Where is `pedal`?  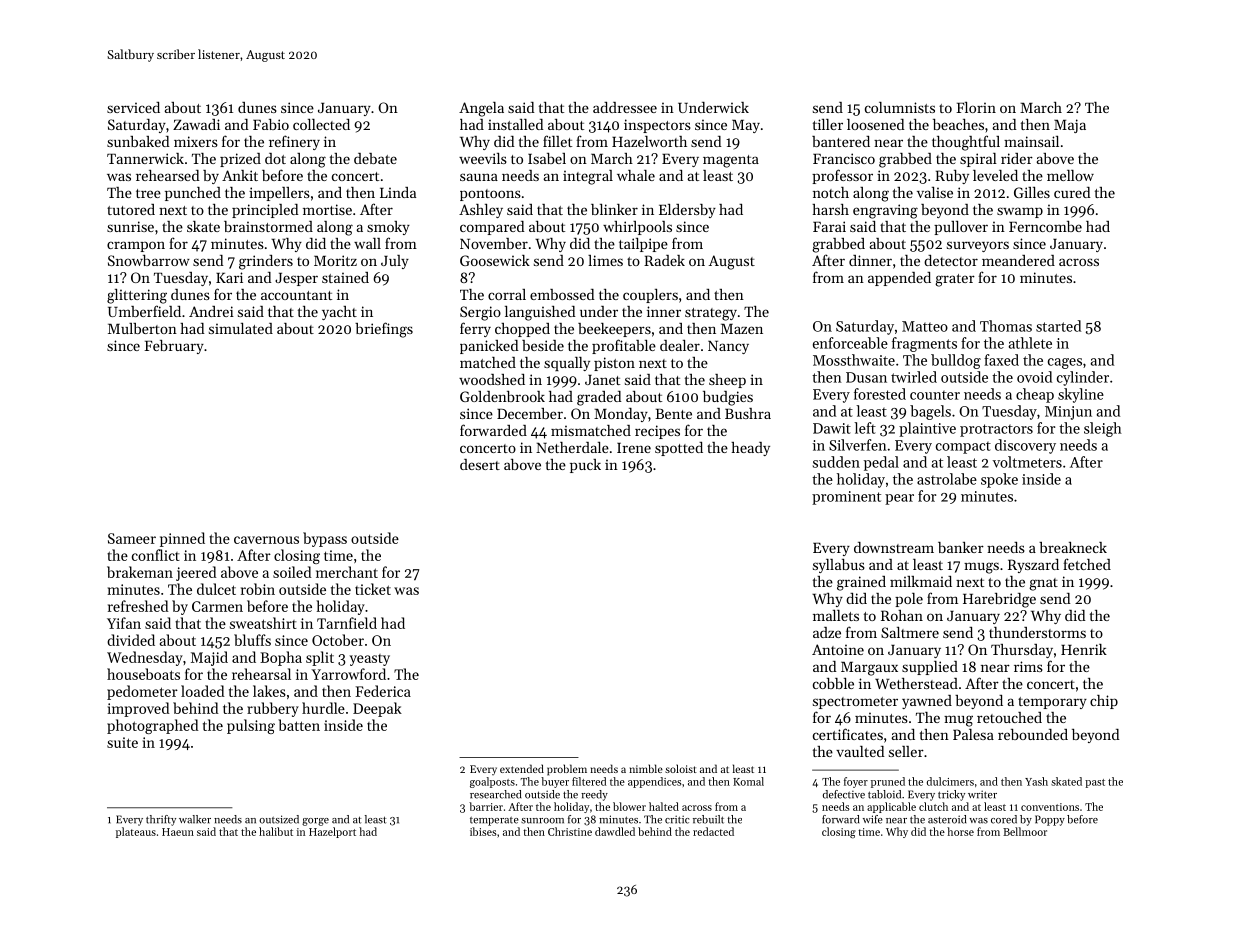 pedal is located at coordinates (881, 463).
